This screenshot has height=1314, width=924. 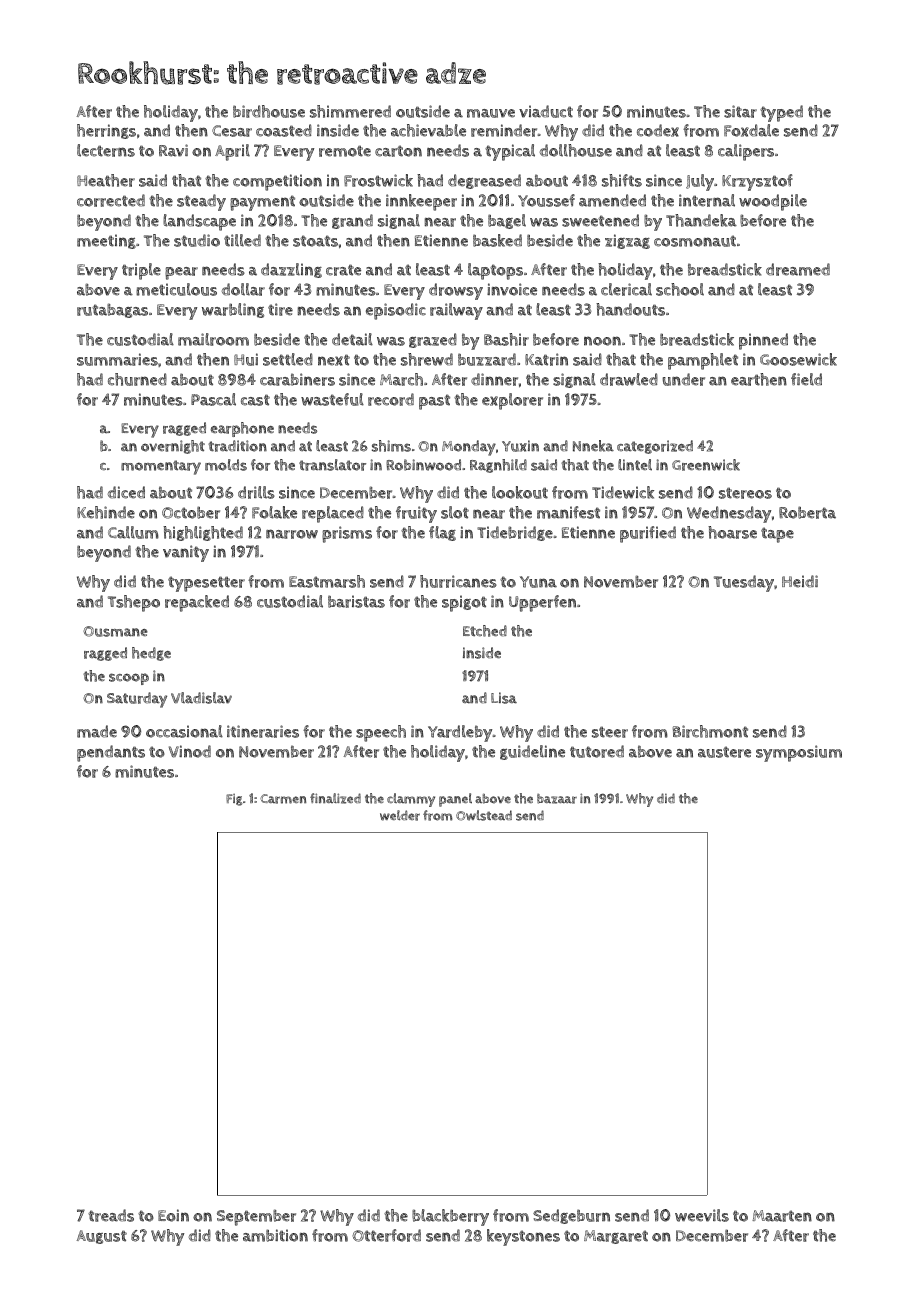 I want to click on Frostwick, so click(x=378, y=180).
